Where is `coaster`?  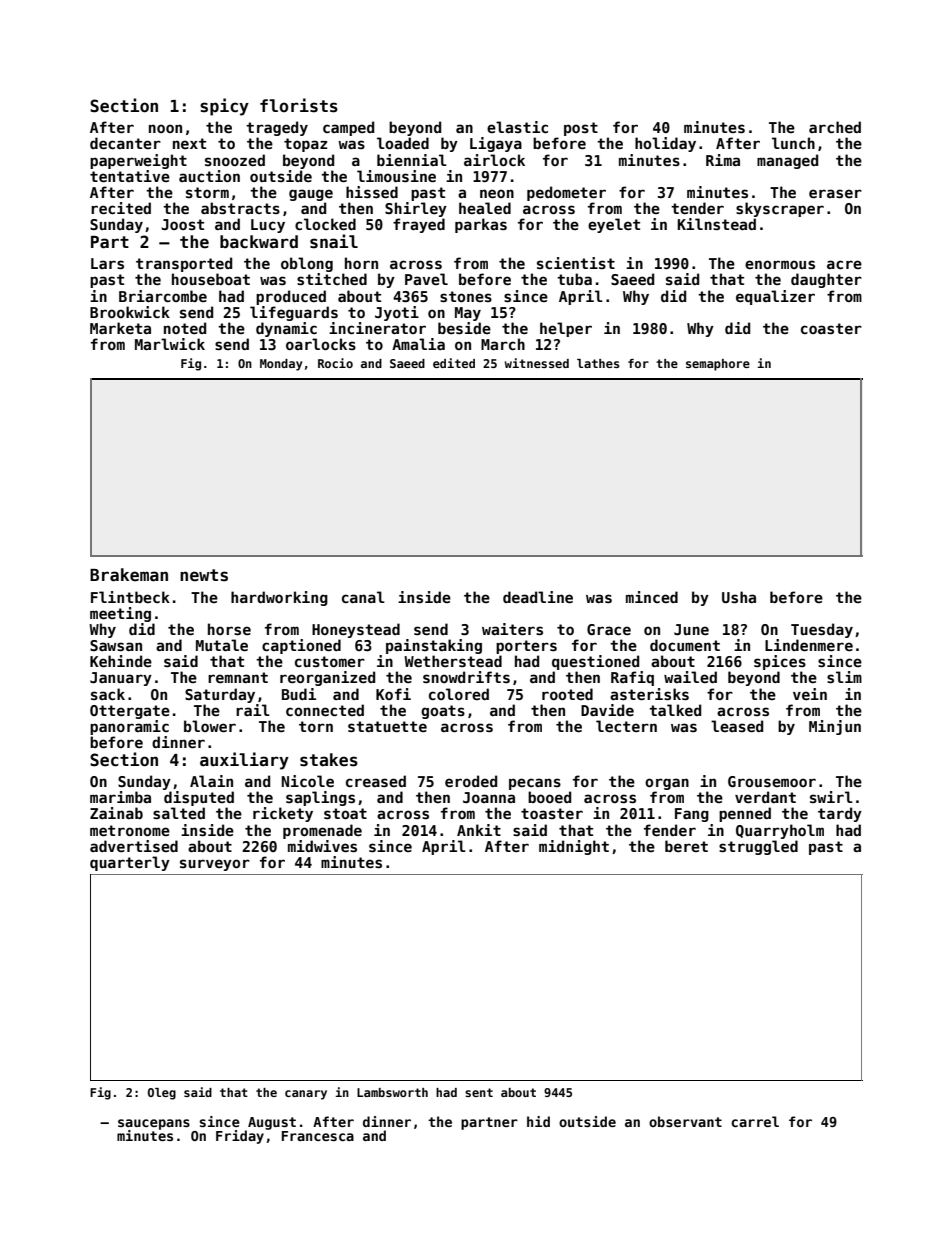
coaster is located at coordinates (831, 328).
